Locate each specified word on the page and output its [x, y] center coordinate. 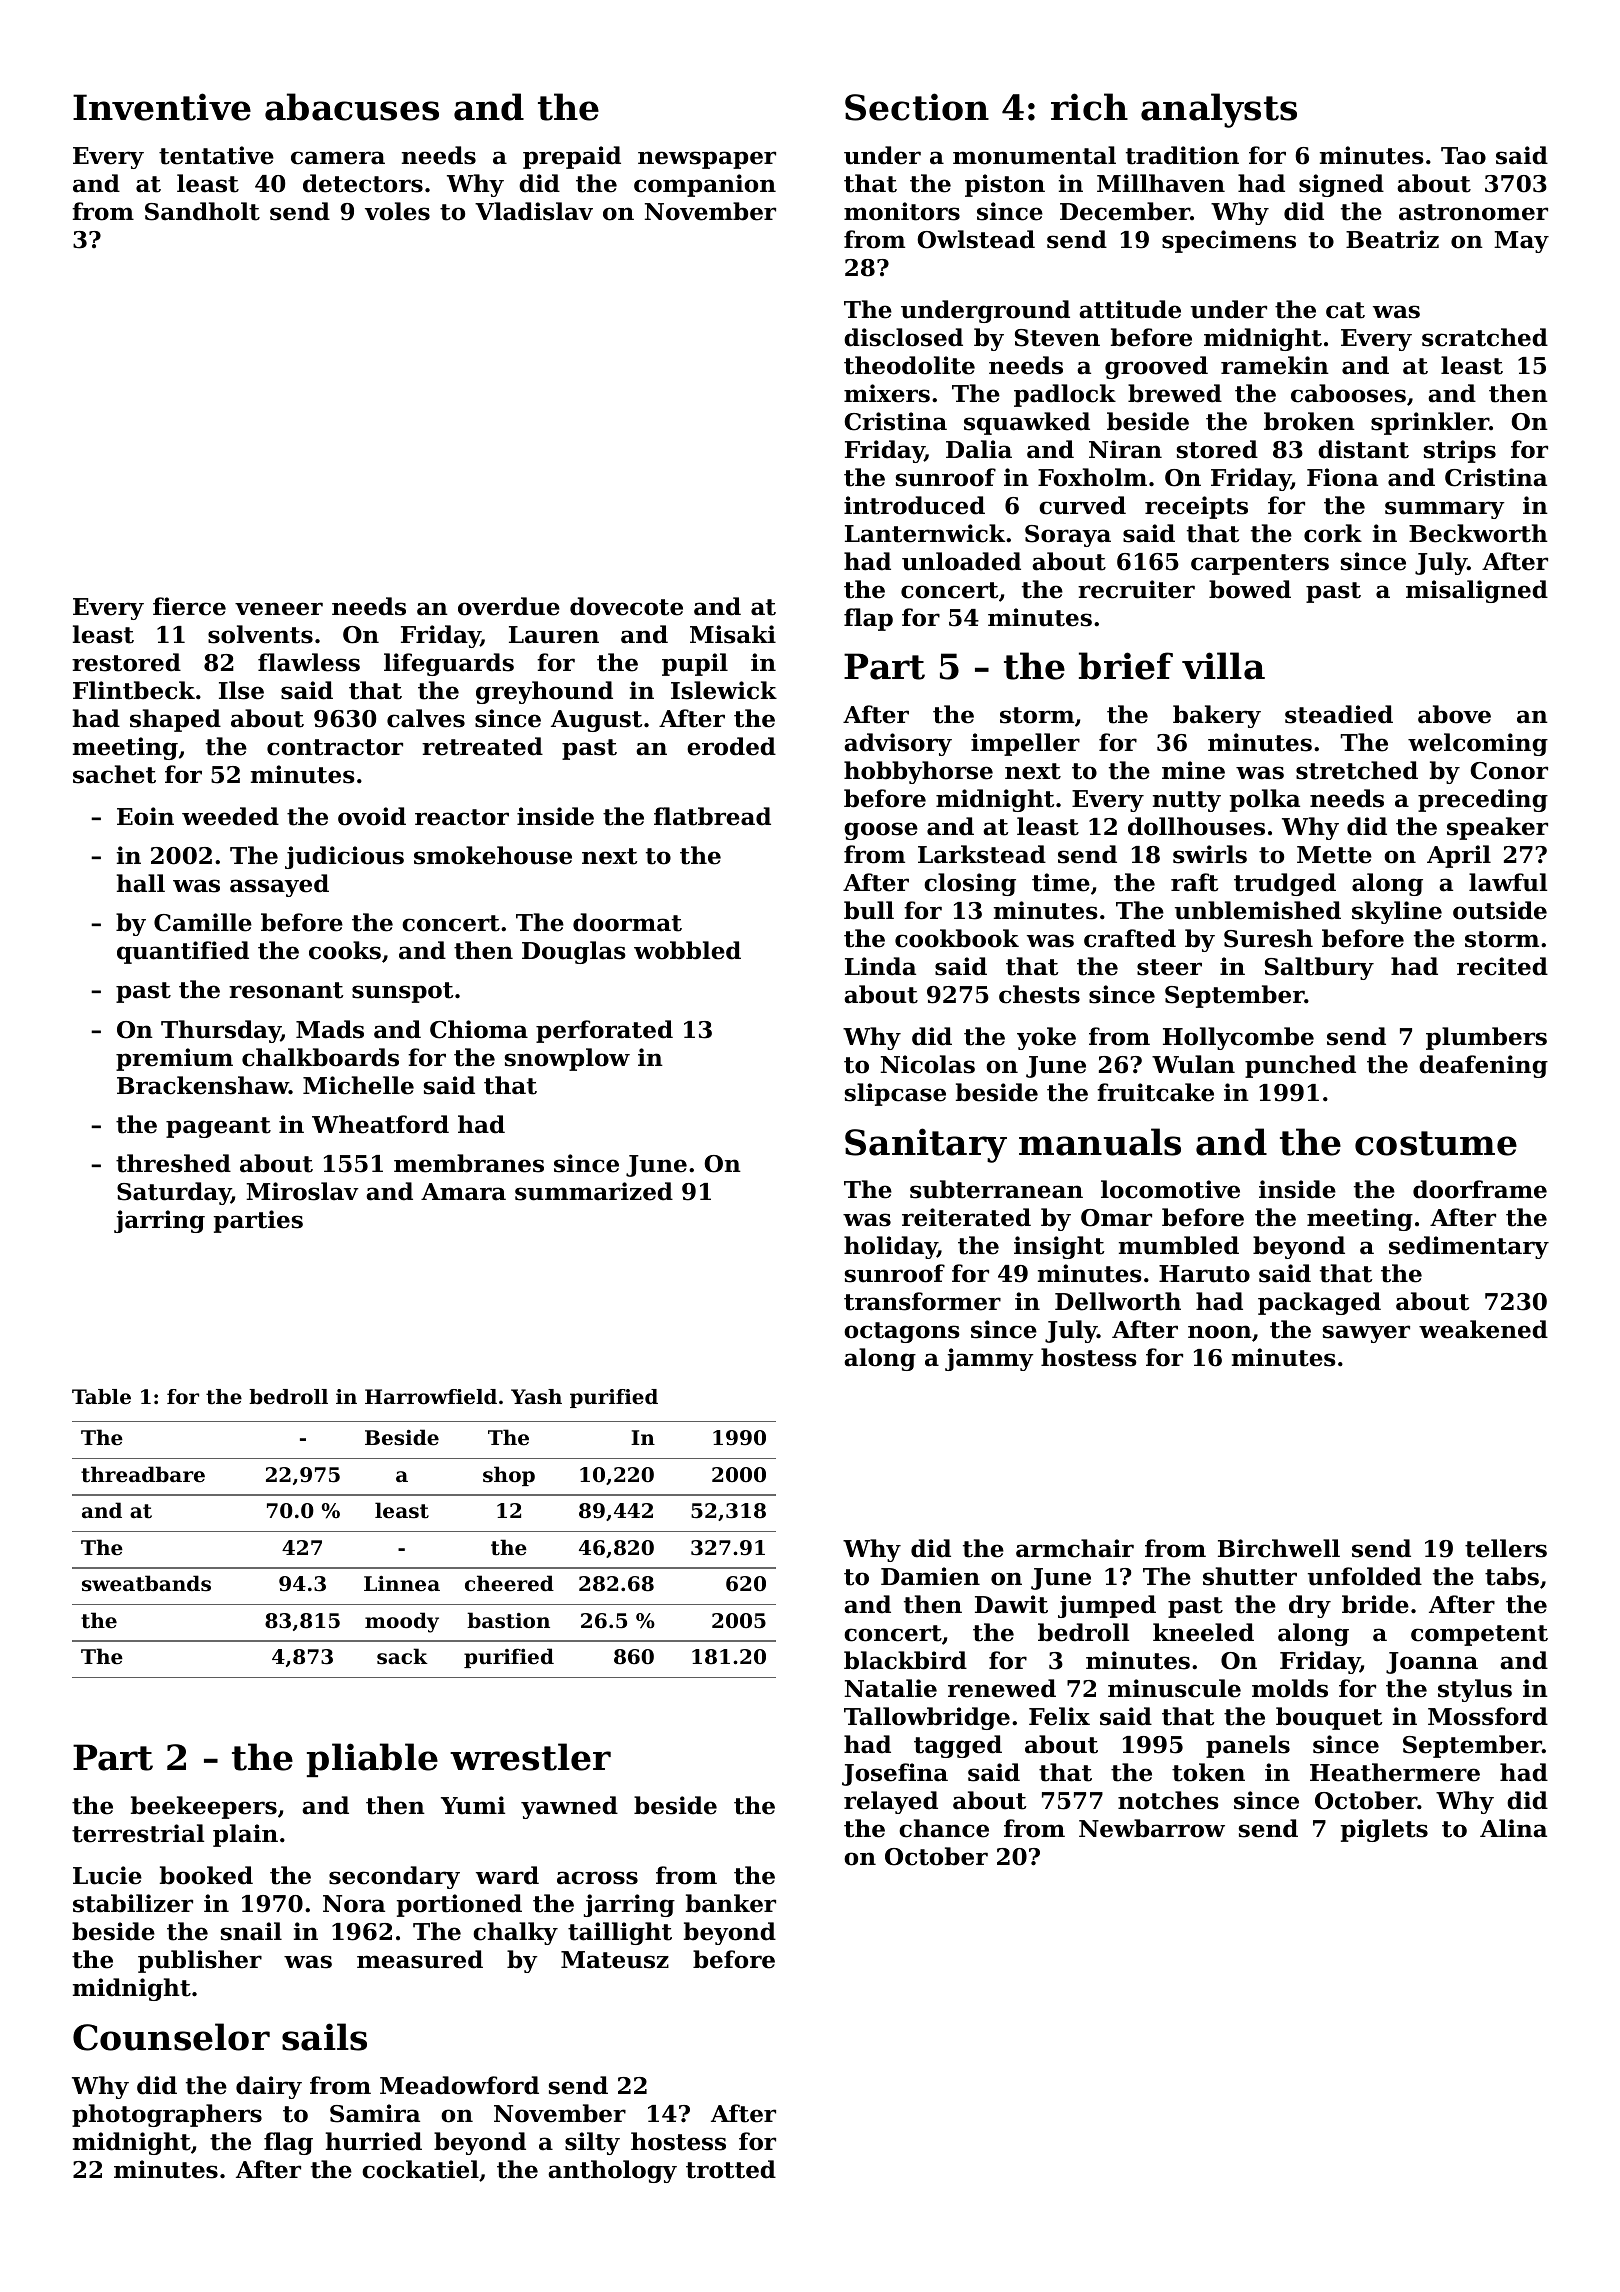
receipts [1196, 507]
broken [1309, 421]
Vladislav [534, 211]
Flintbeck [134, 690]
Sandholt [202, 211]
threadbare [143, 1474]
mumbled [1179, 1245]
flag [288, 2143]
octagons [902, 1332]
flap [868, 619]
